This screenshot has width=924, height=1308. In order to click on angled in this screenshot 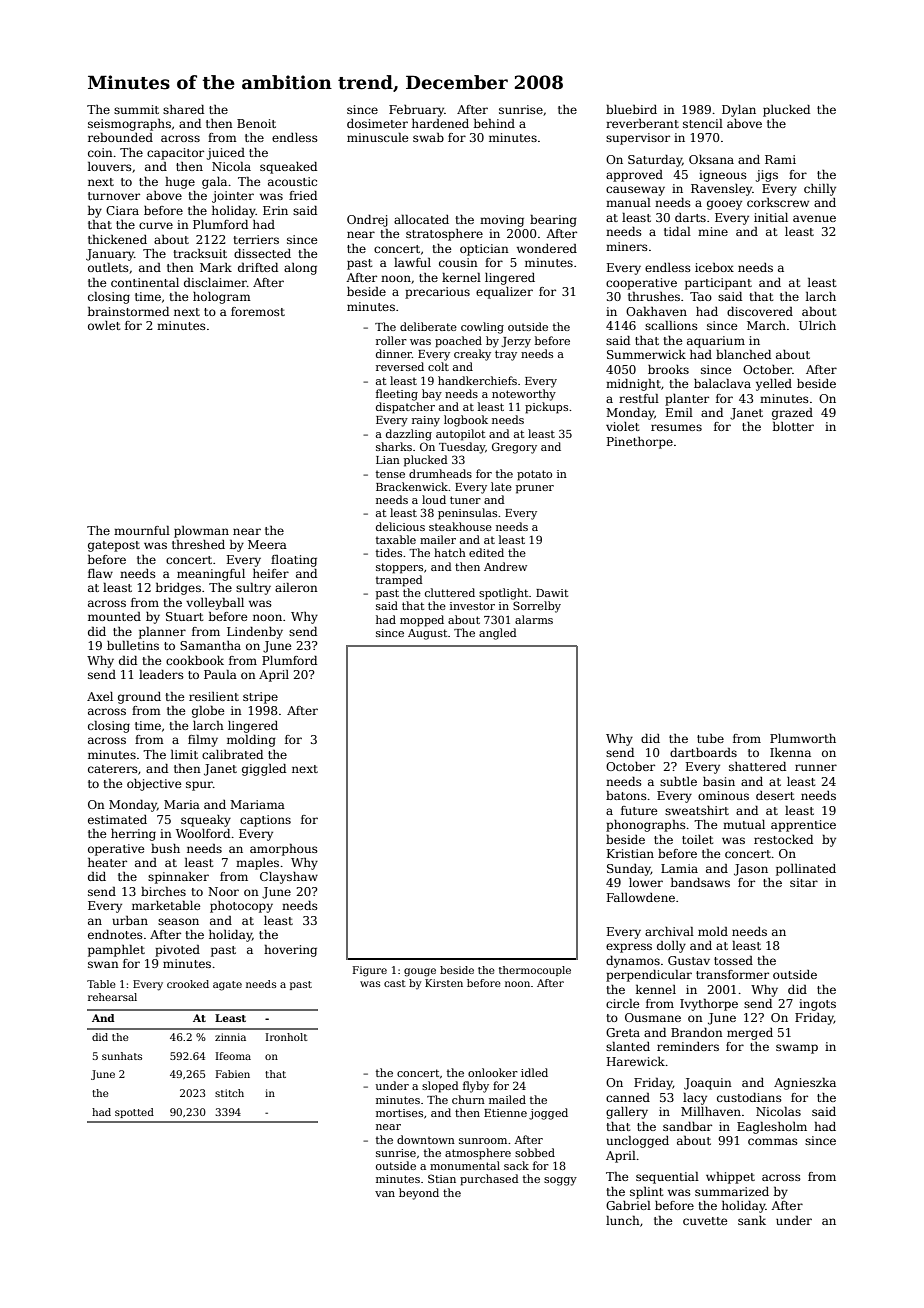, I will do `click(498, 634)`.
